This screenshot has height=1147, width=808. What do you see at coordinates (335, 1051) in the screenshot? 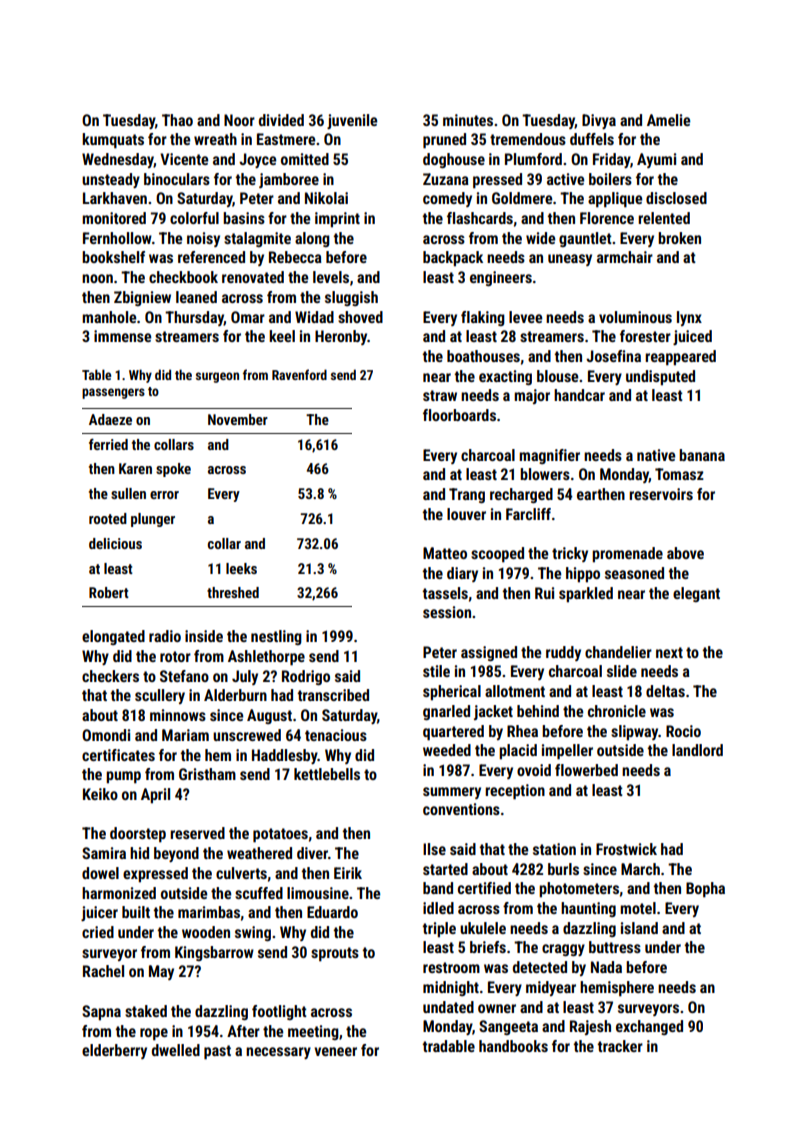
I see `veneer` at bounding box center [335, 1051].
